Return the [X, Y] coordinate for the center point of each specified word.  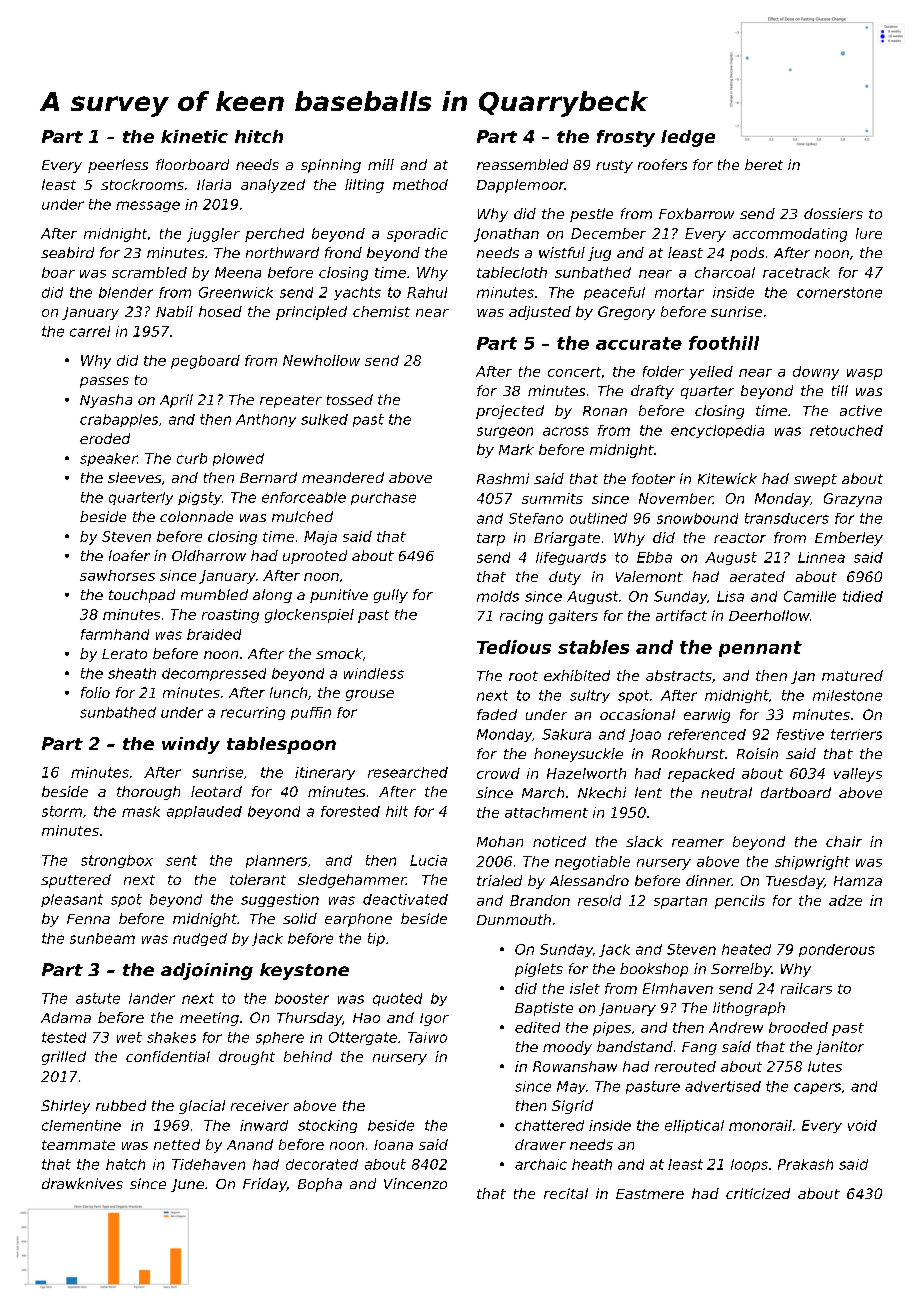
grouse [370, 695]
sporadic [417, 235]
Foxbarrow [696, 213]
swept [815, 480]
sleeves [134, 477]
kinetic [194, 136]
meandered [343, 477]
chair [844, 841]
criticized [758, 1193]
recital [566, 1193]
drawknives [82, 1183]
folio [95, 692]
